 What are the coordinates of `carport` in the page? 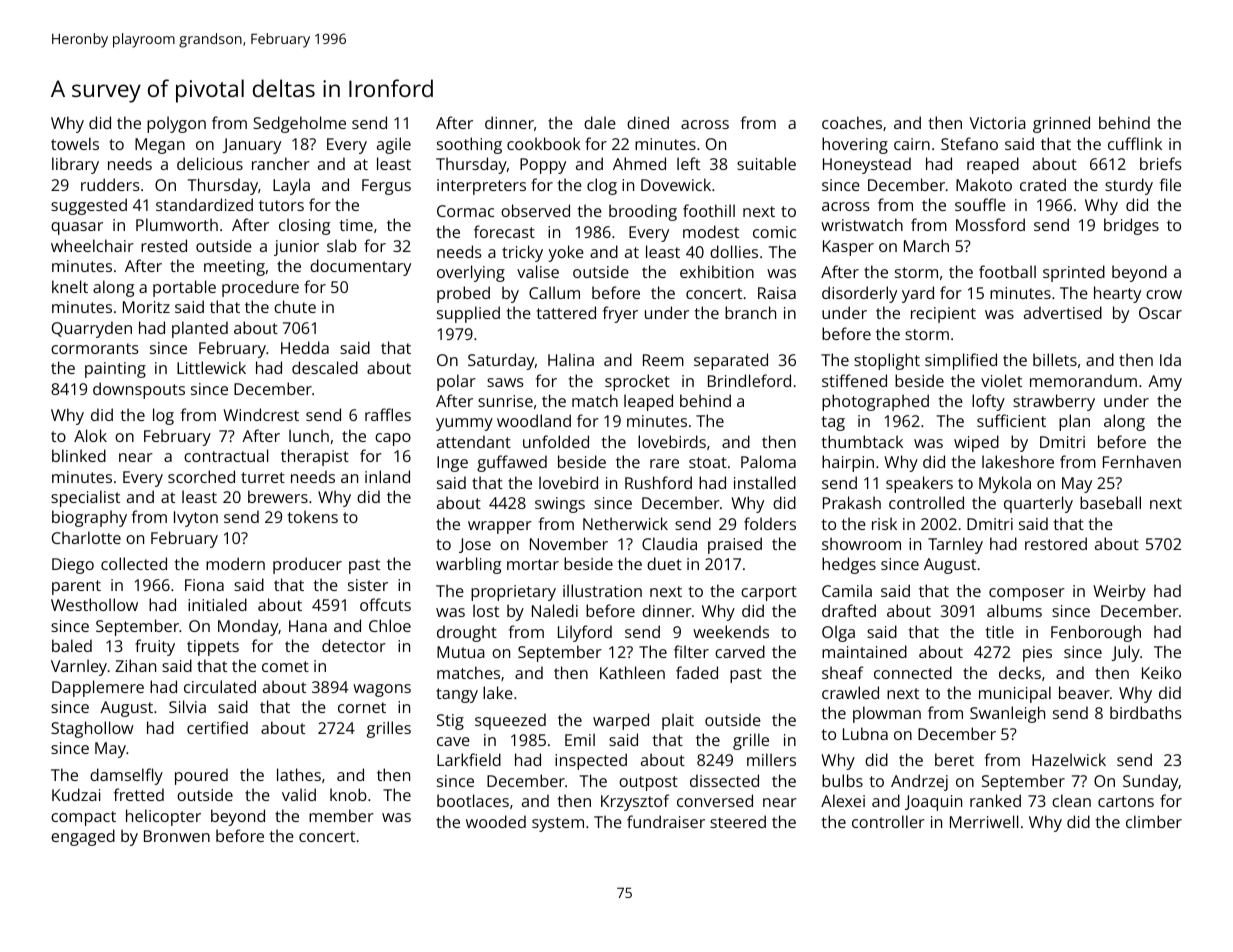 It's located at (769, 593).
